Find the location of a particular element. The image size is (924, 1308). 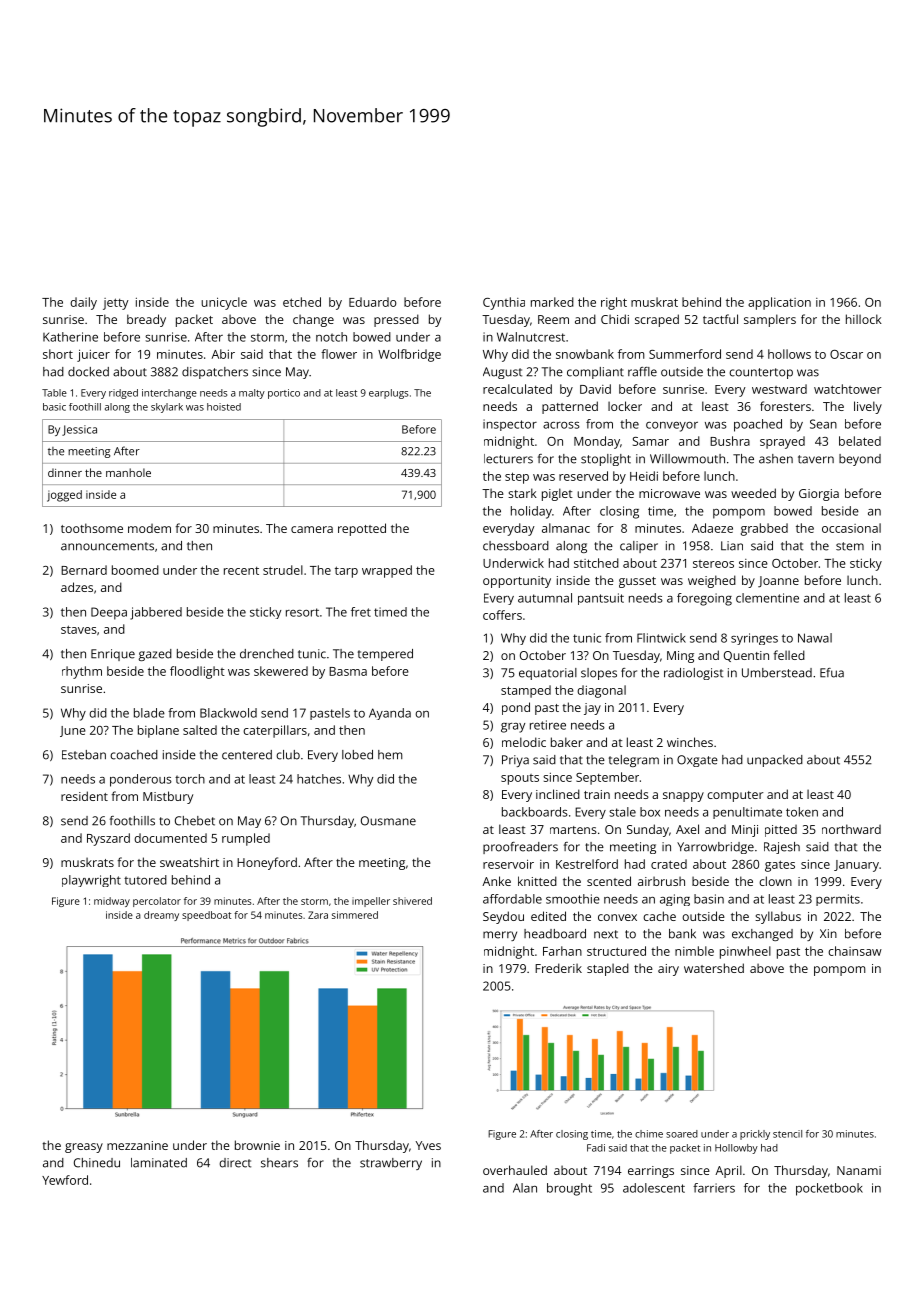

strawberry is located at coordinates (391, 1164).
